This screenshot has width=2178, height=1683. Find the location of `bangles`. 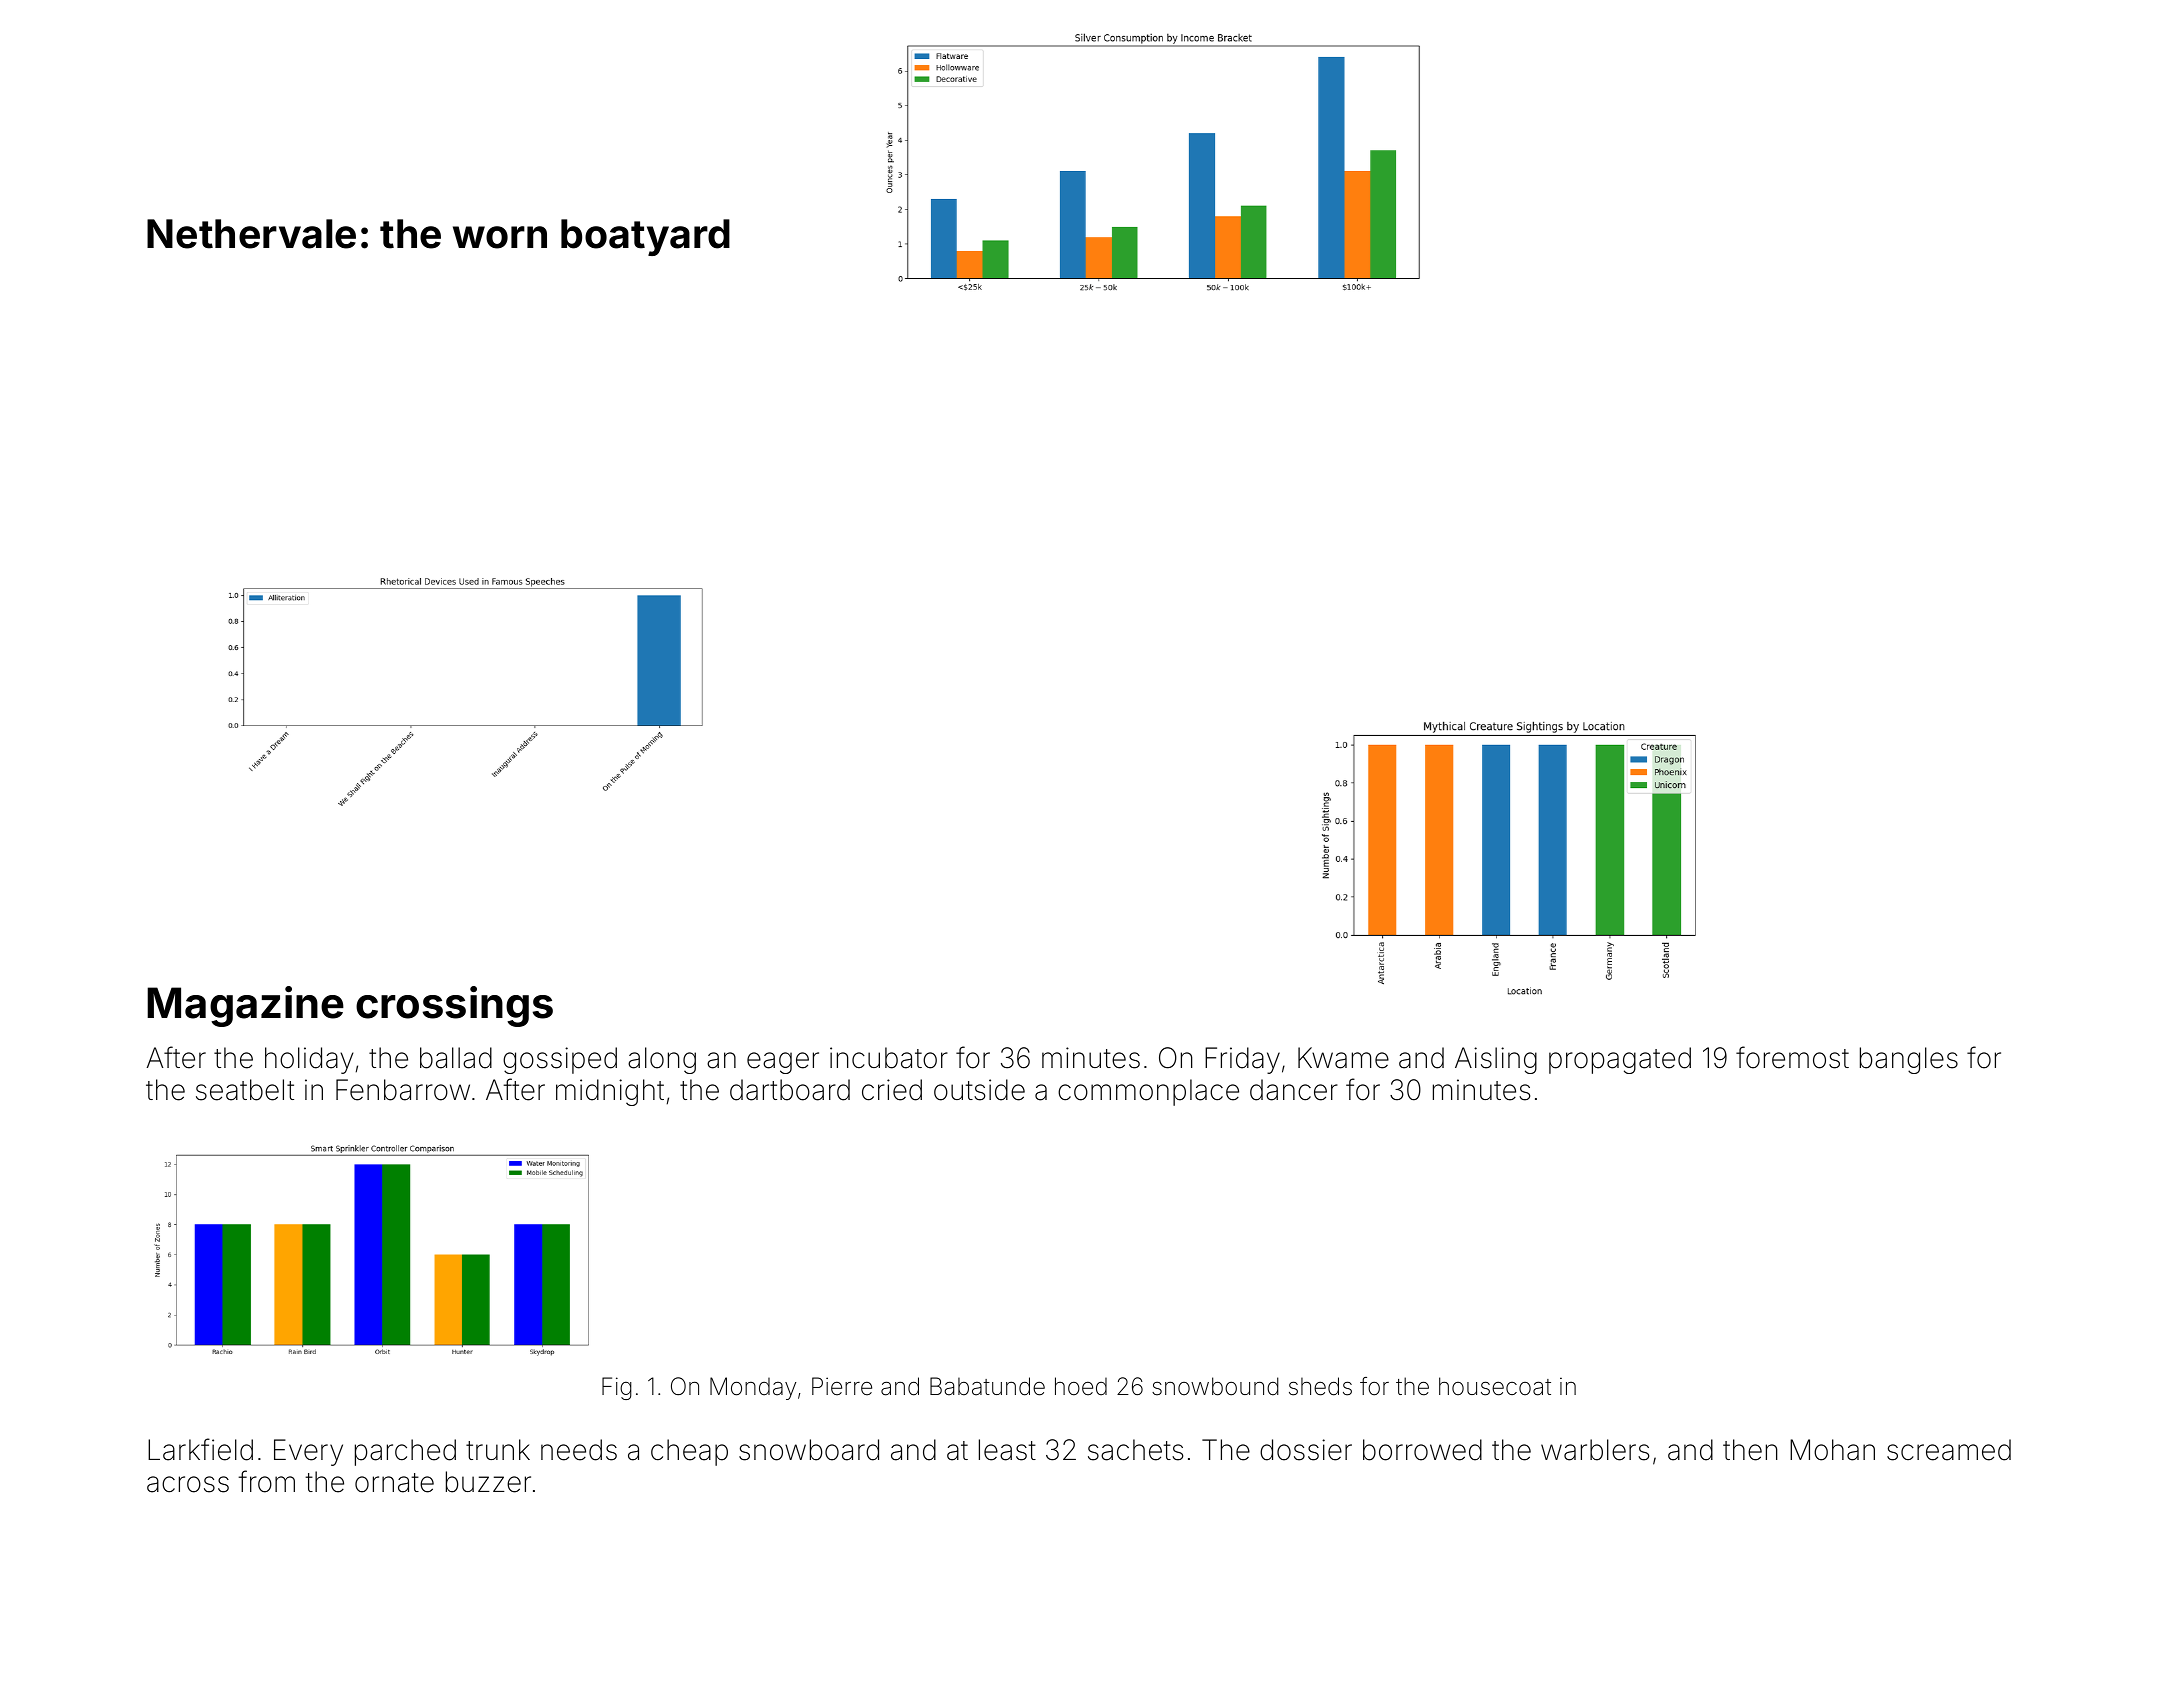

bangles is located at coordinates (1909, 1060).
